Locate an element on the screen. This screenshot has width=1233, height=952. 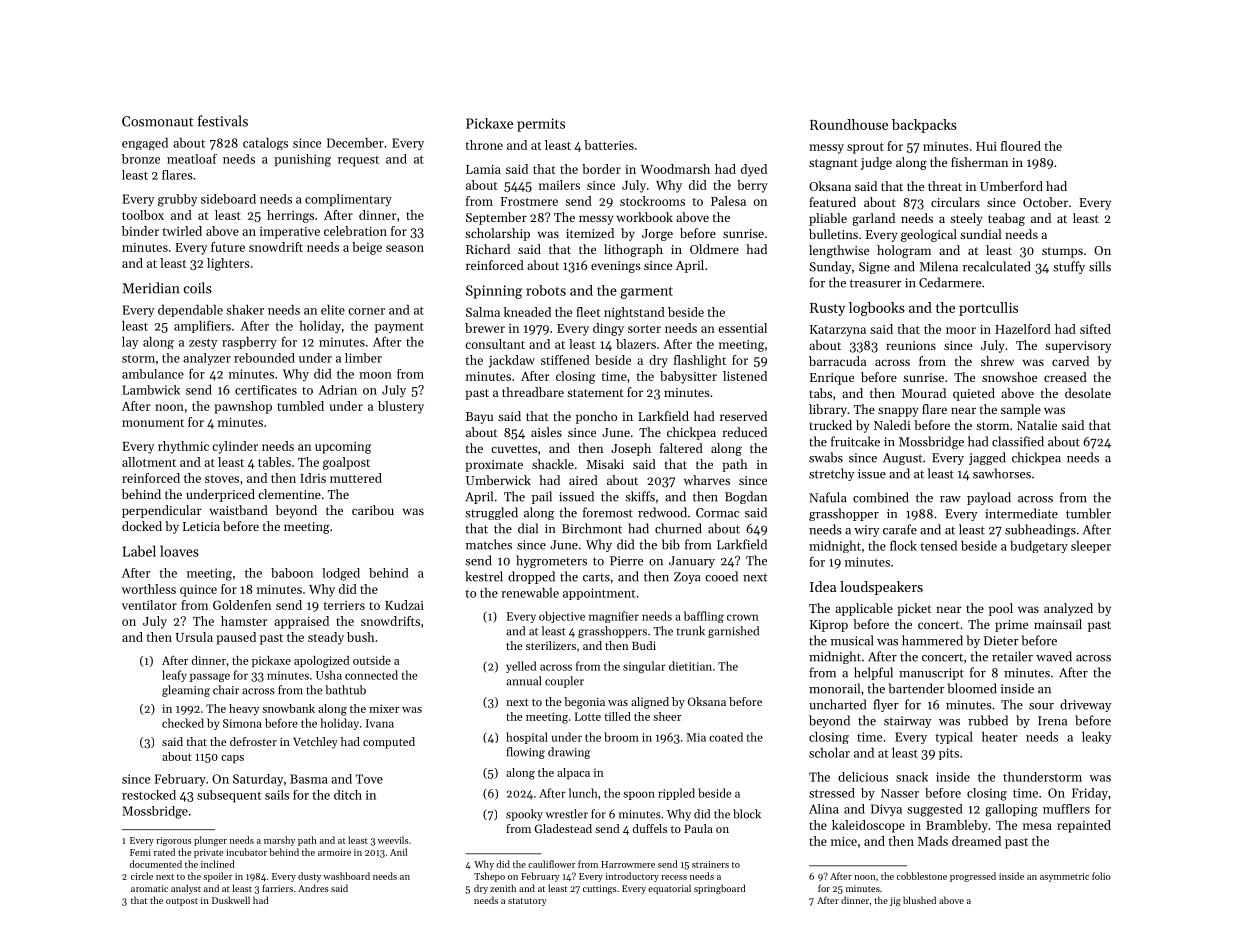
sterilizers is located at coordinates (551, 645).
